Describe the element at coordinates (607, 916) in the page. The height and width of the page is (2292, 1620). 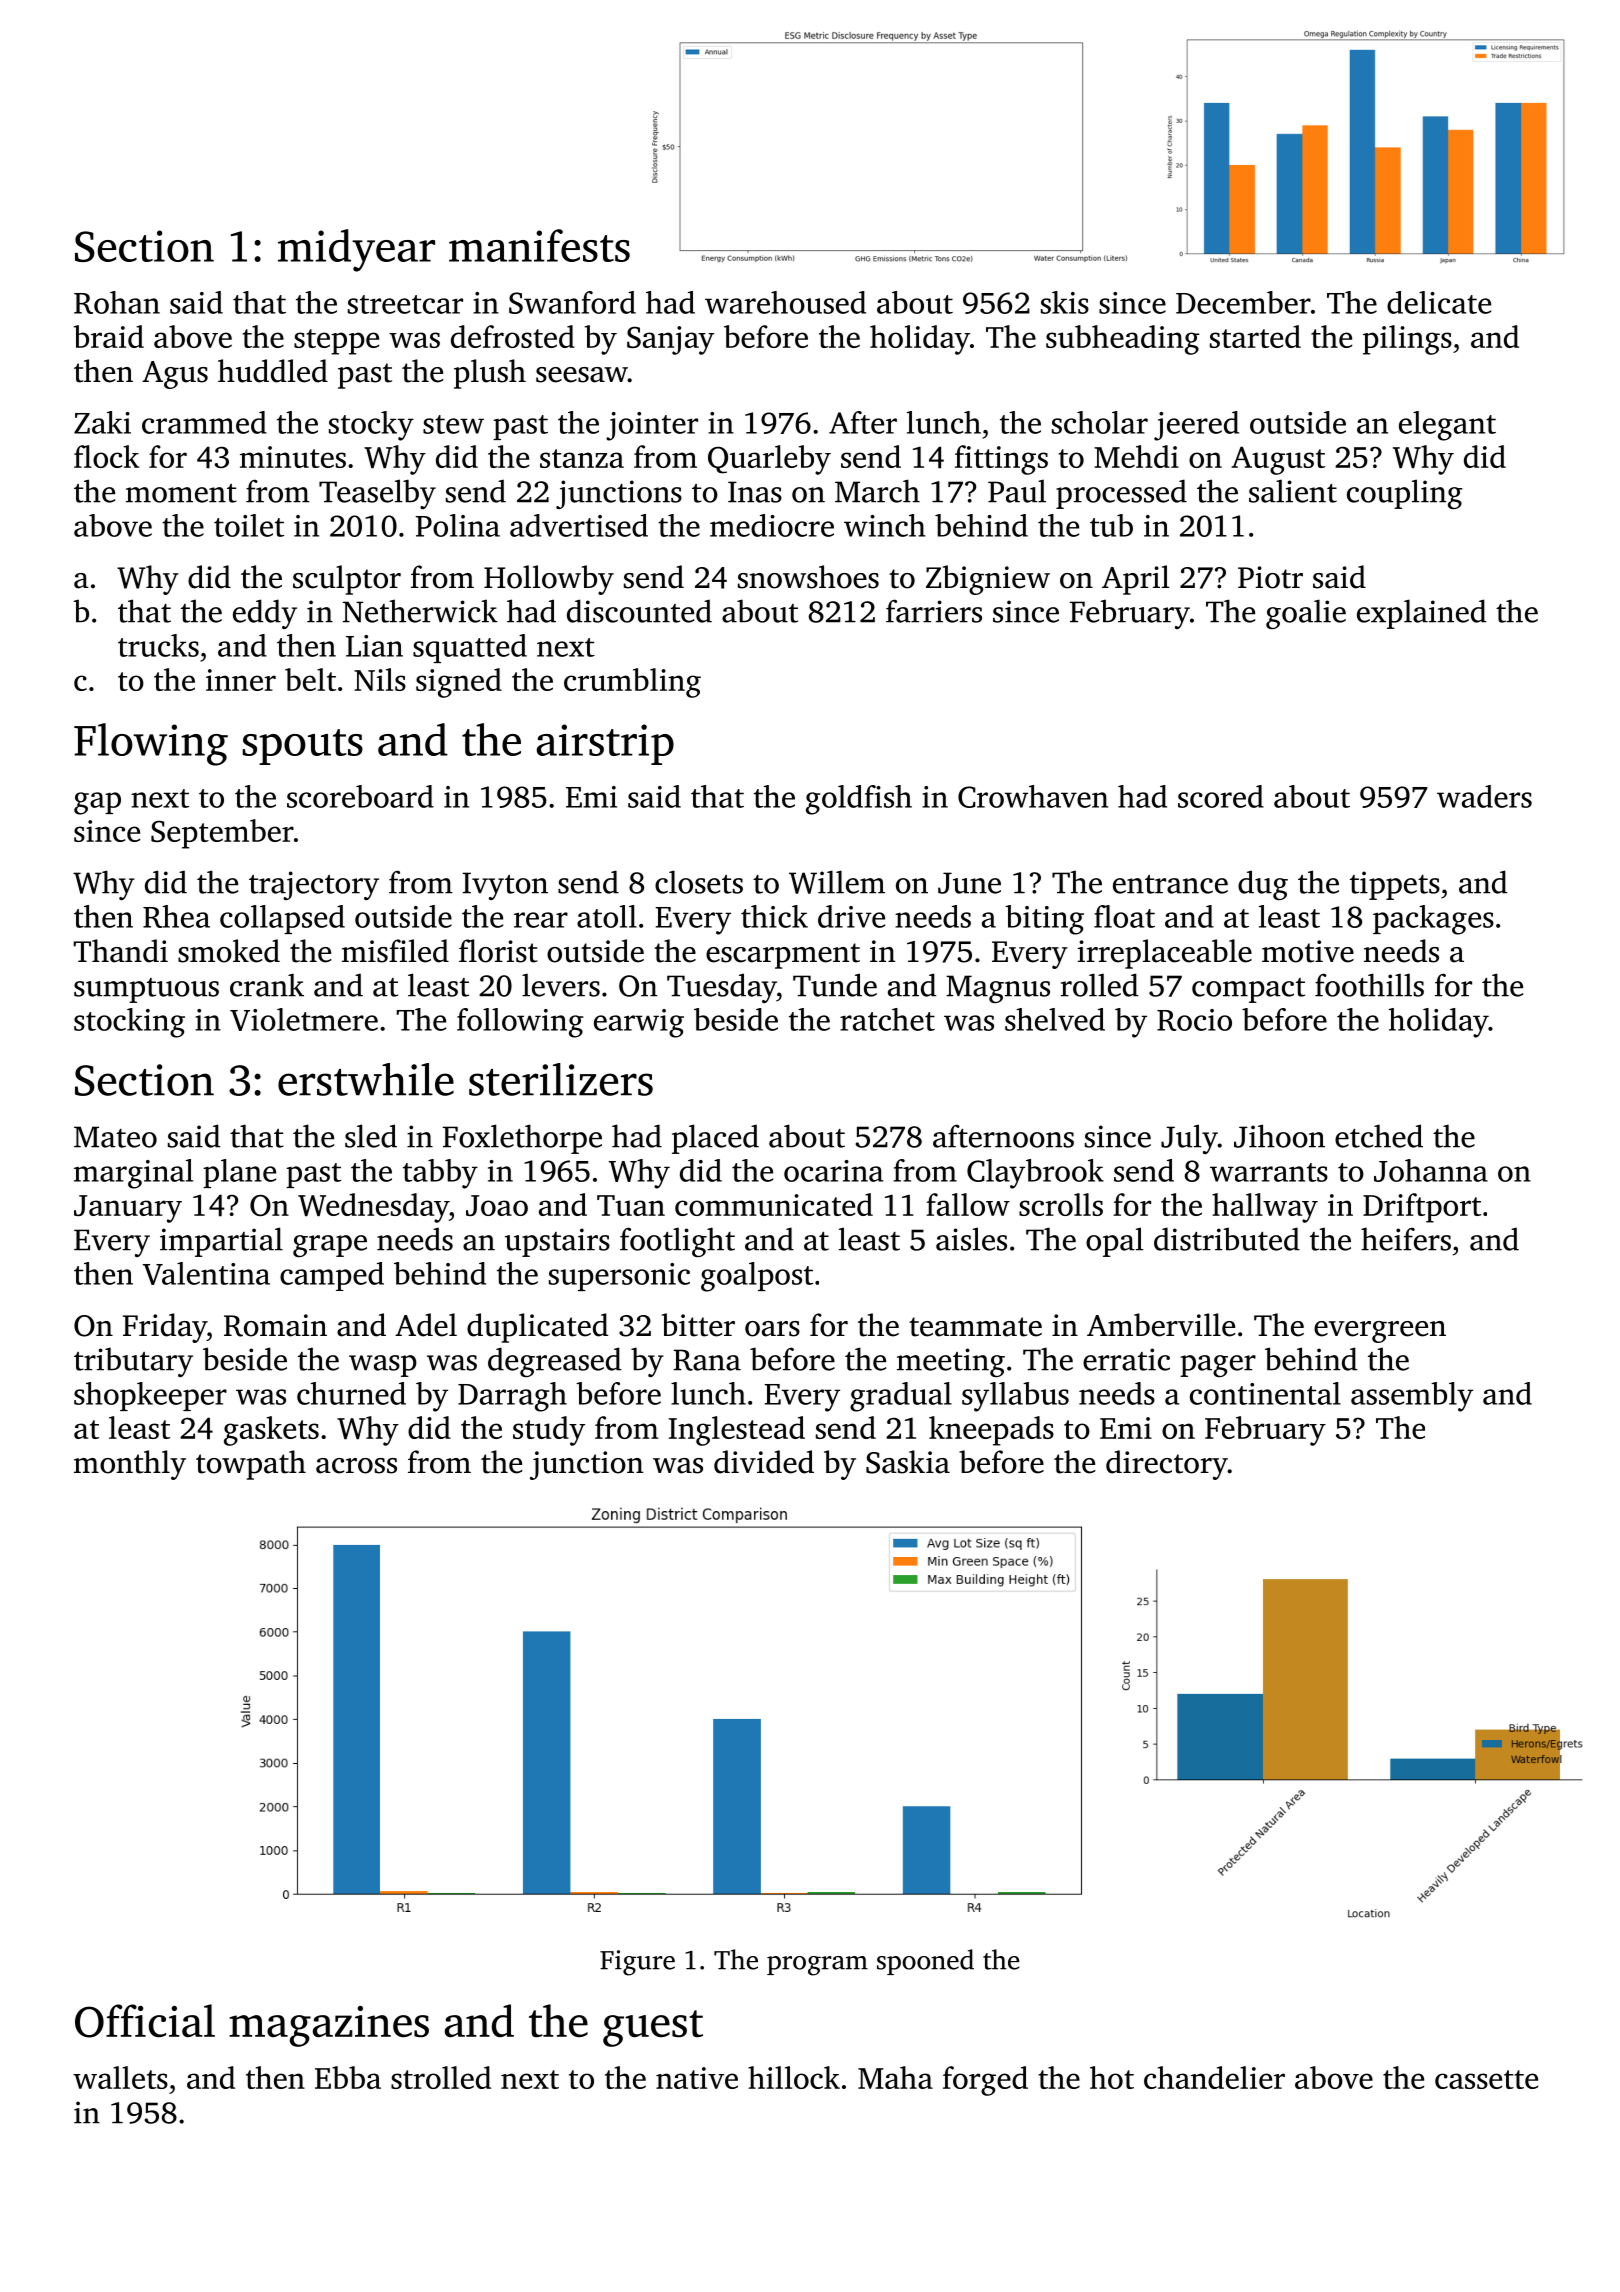
I see `atoll` at that location.
